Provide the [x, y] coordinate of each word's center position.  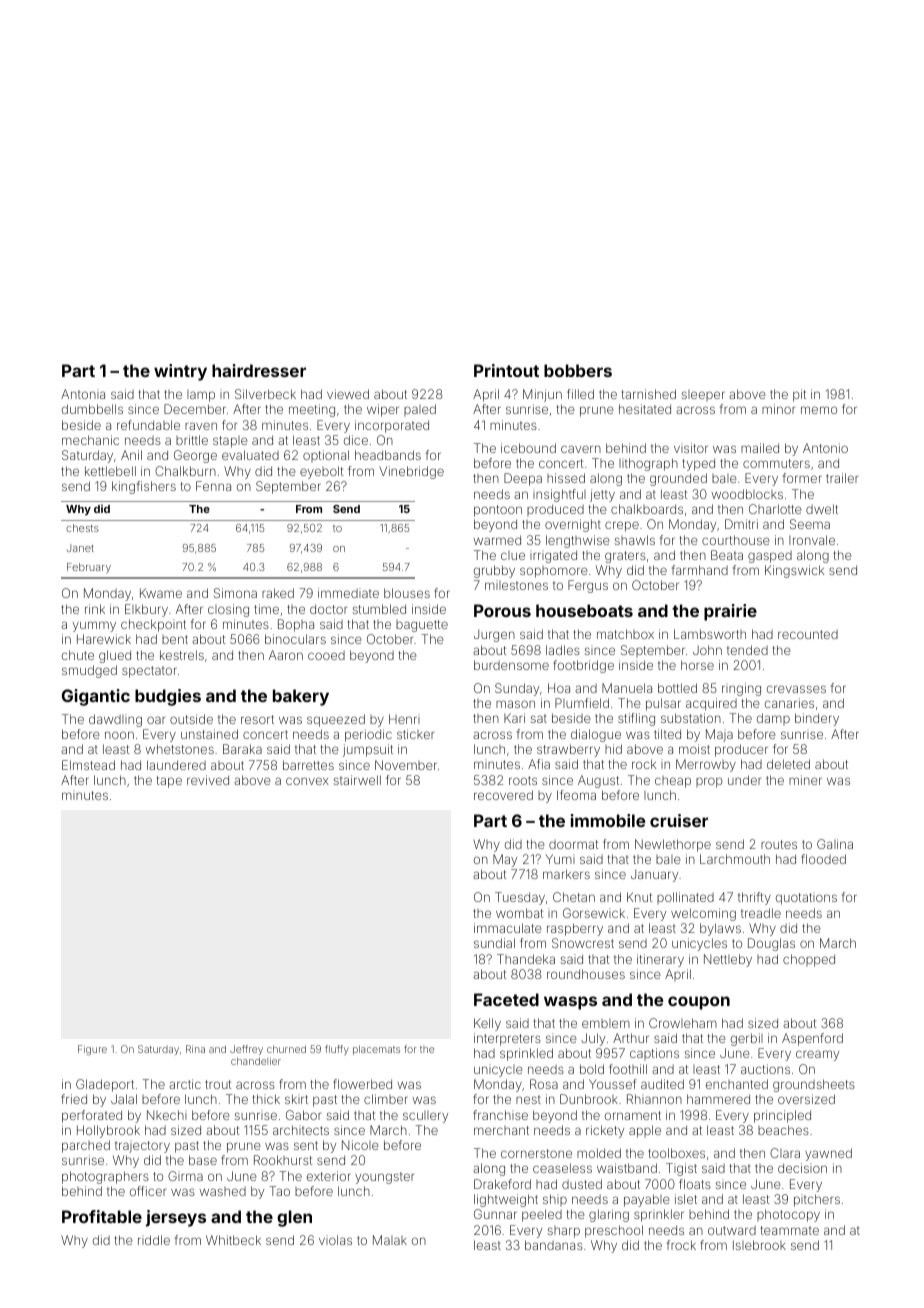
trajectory [142, 1147]
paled [420, 410]
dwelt [822, 509]
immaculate [508, 928]
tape [169, 782]
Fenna [213, 486]
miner [805, 780]
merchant [501, 1130]
